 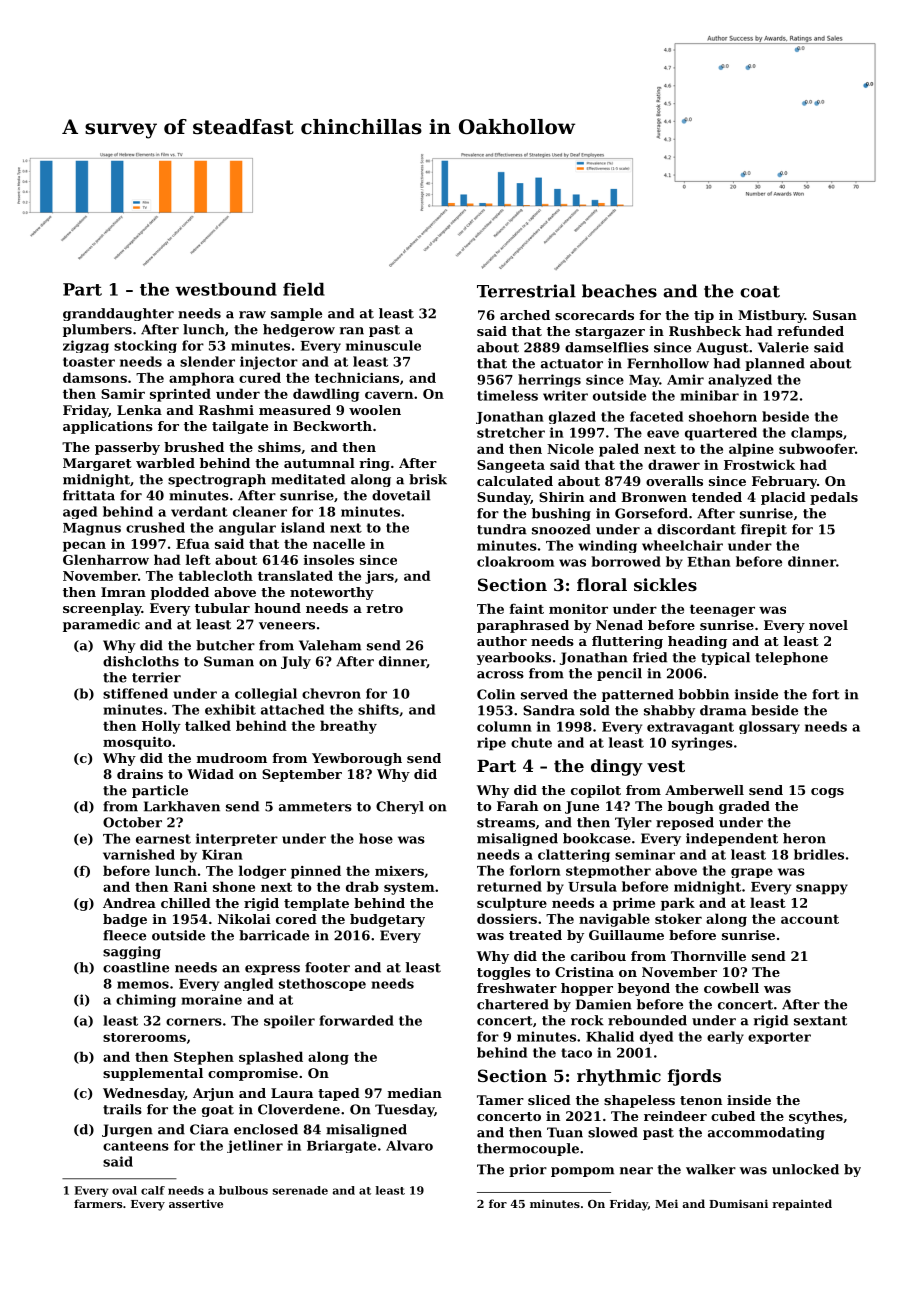 What do you see at coordinates (95, 377) in the screenshot?
I see `damsons` at bounding box center [95, 377].
